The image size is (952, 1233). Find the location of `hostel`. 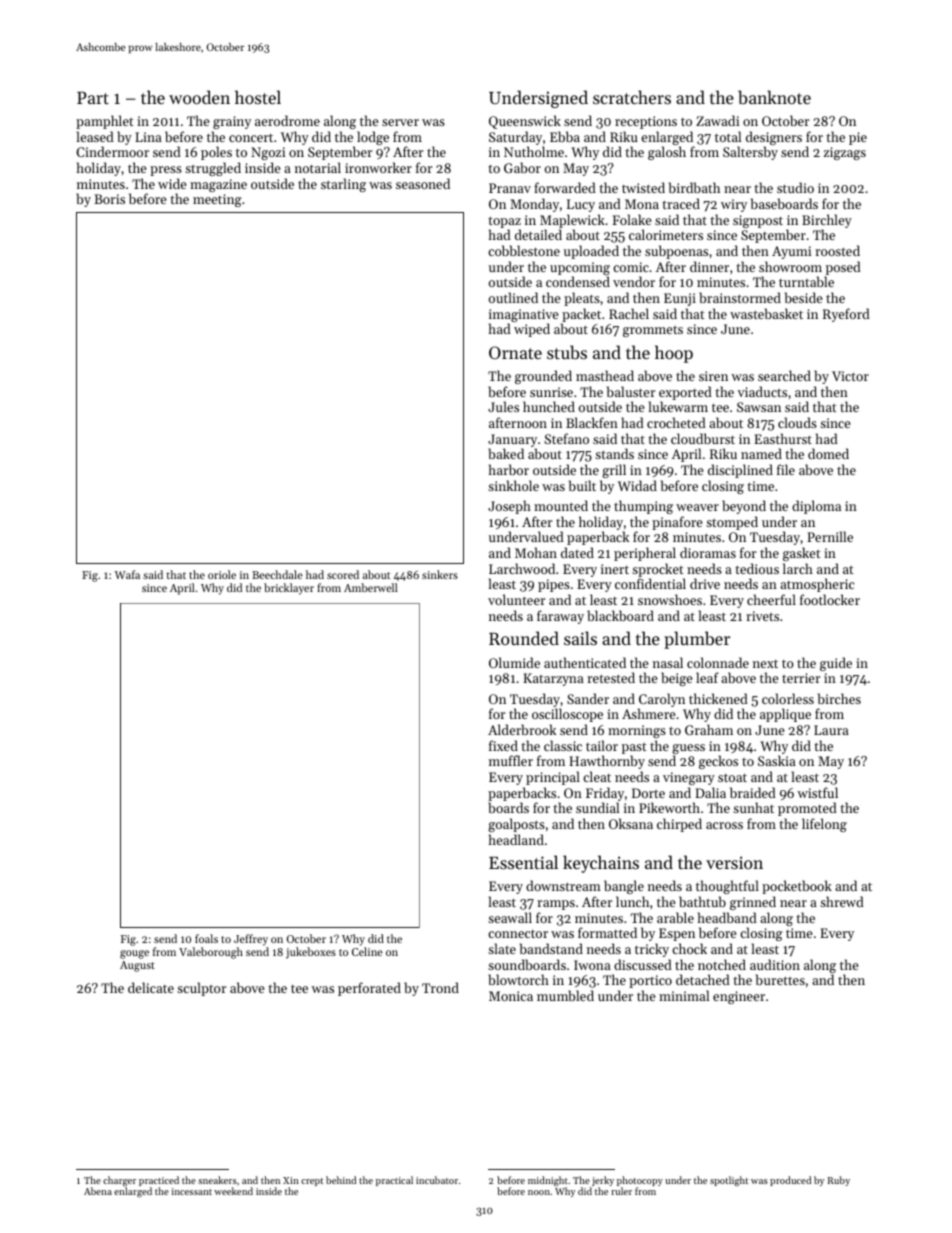

hostel is located at coordinates (258, 97).
